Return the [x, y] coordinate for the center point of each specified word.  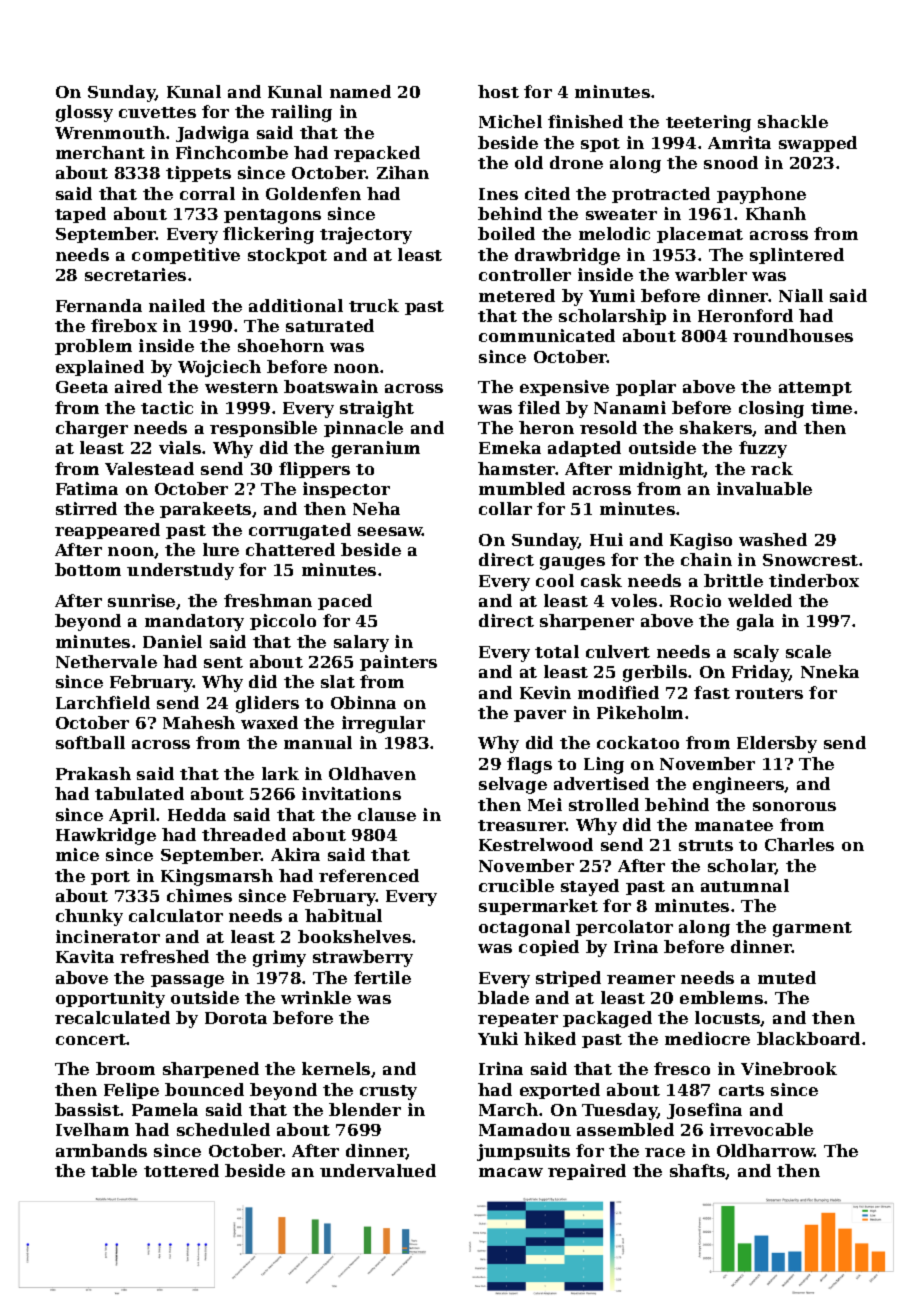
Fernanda [99, 305]
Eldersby [777, 744]
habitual [343, 915]
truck [374, 305]
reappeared [107, 531]
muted [787, 977]
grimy [279, 958]
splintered [797, 256]
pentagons [272, 216]
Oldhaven [372, 773]
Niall [801, 295]
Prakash [93, 773]
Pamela [165, 1109]
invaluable [764, 488]
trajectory [366, 235]
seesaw [390, 531]
